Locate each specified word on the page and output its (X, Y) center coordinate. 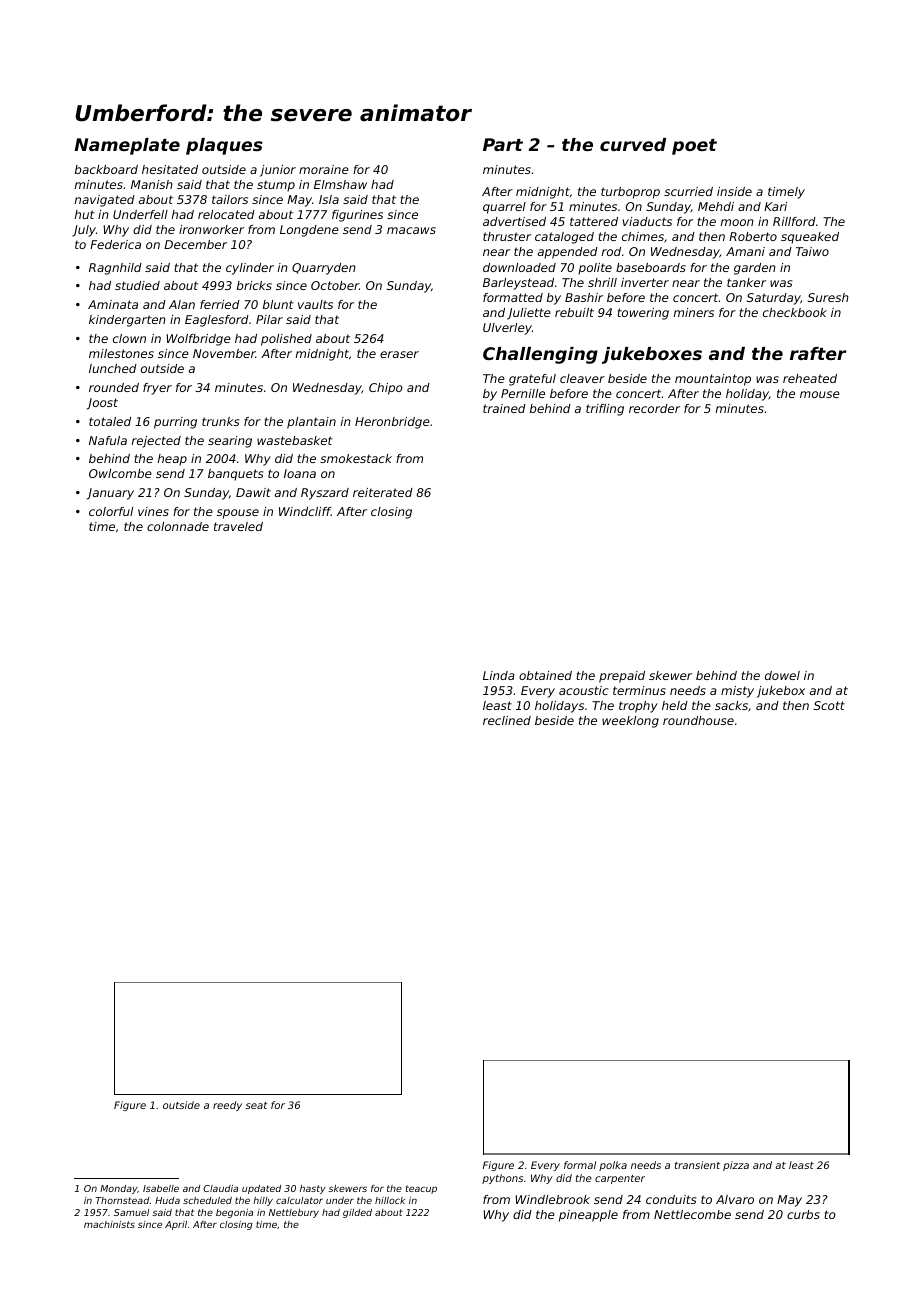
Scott (829, 705)
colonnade (178, 526)
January (110, 494)
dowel (782, 675)
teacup (421, 1189)
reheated (810, 378)
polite (595, 269)
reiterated (383, 492)
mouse (820, 394)
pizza (736, 1166)
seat (256, 1105)
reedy (227, 1106)
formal (580, 1165)
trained (504, 408)
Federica (115, 244)
